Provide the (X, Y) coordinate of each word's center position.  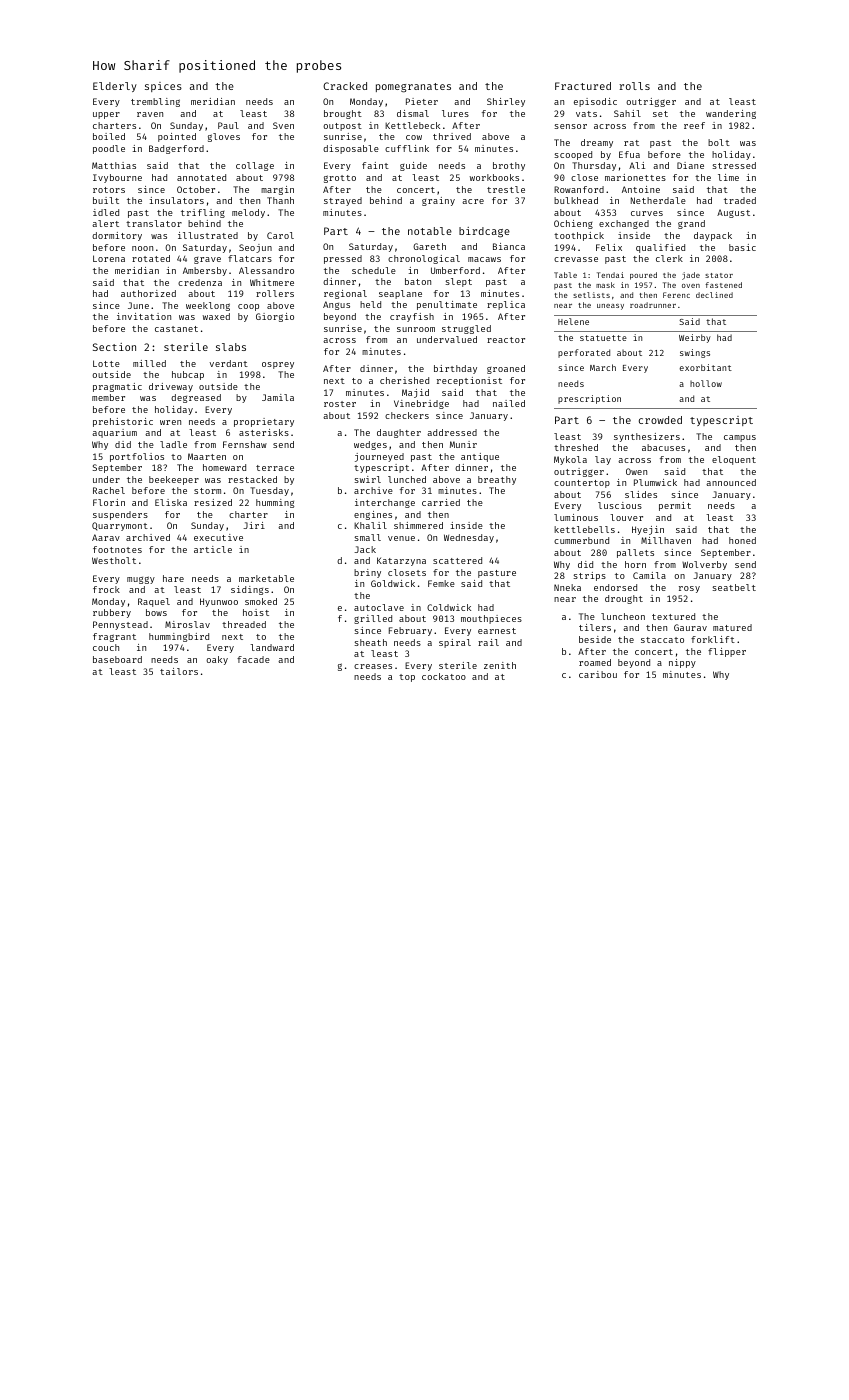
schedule (374, 270)
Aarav (106, 537)
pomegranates (413, 88)
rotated (151, 258)
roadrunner (653, 305)
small (368, 537)
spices (163, 87)
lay (603, 460)
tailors (179, 671)
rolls (634, 86)
